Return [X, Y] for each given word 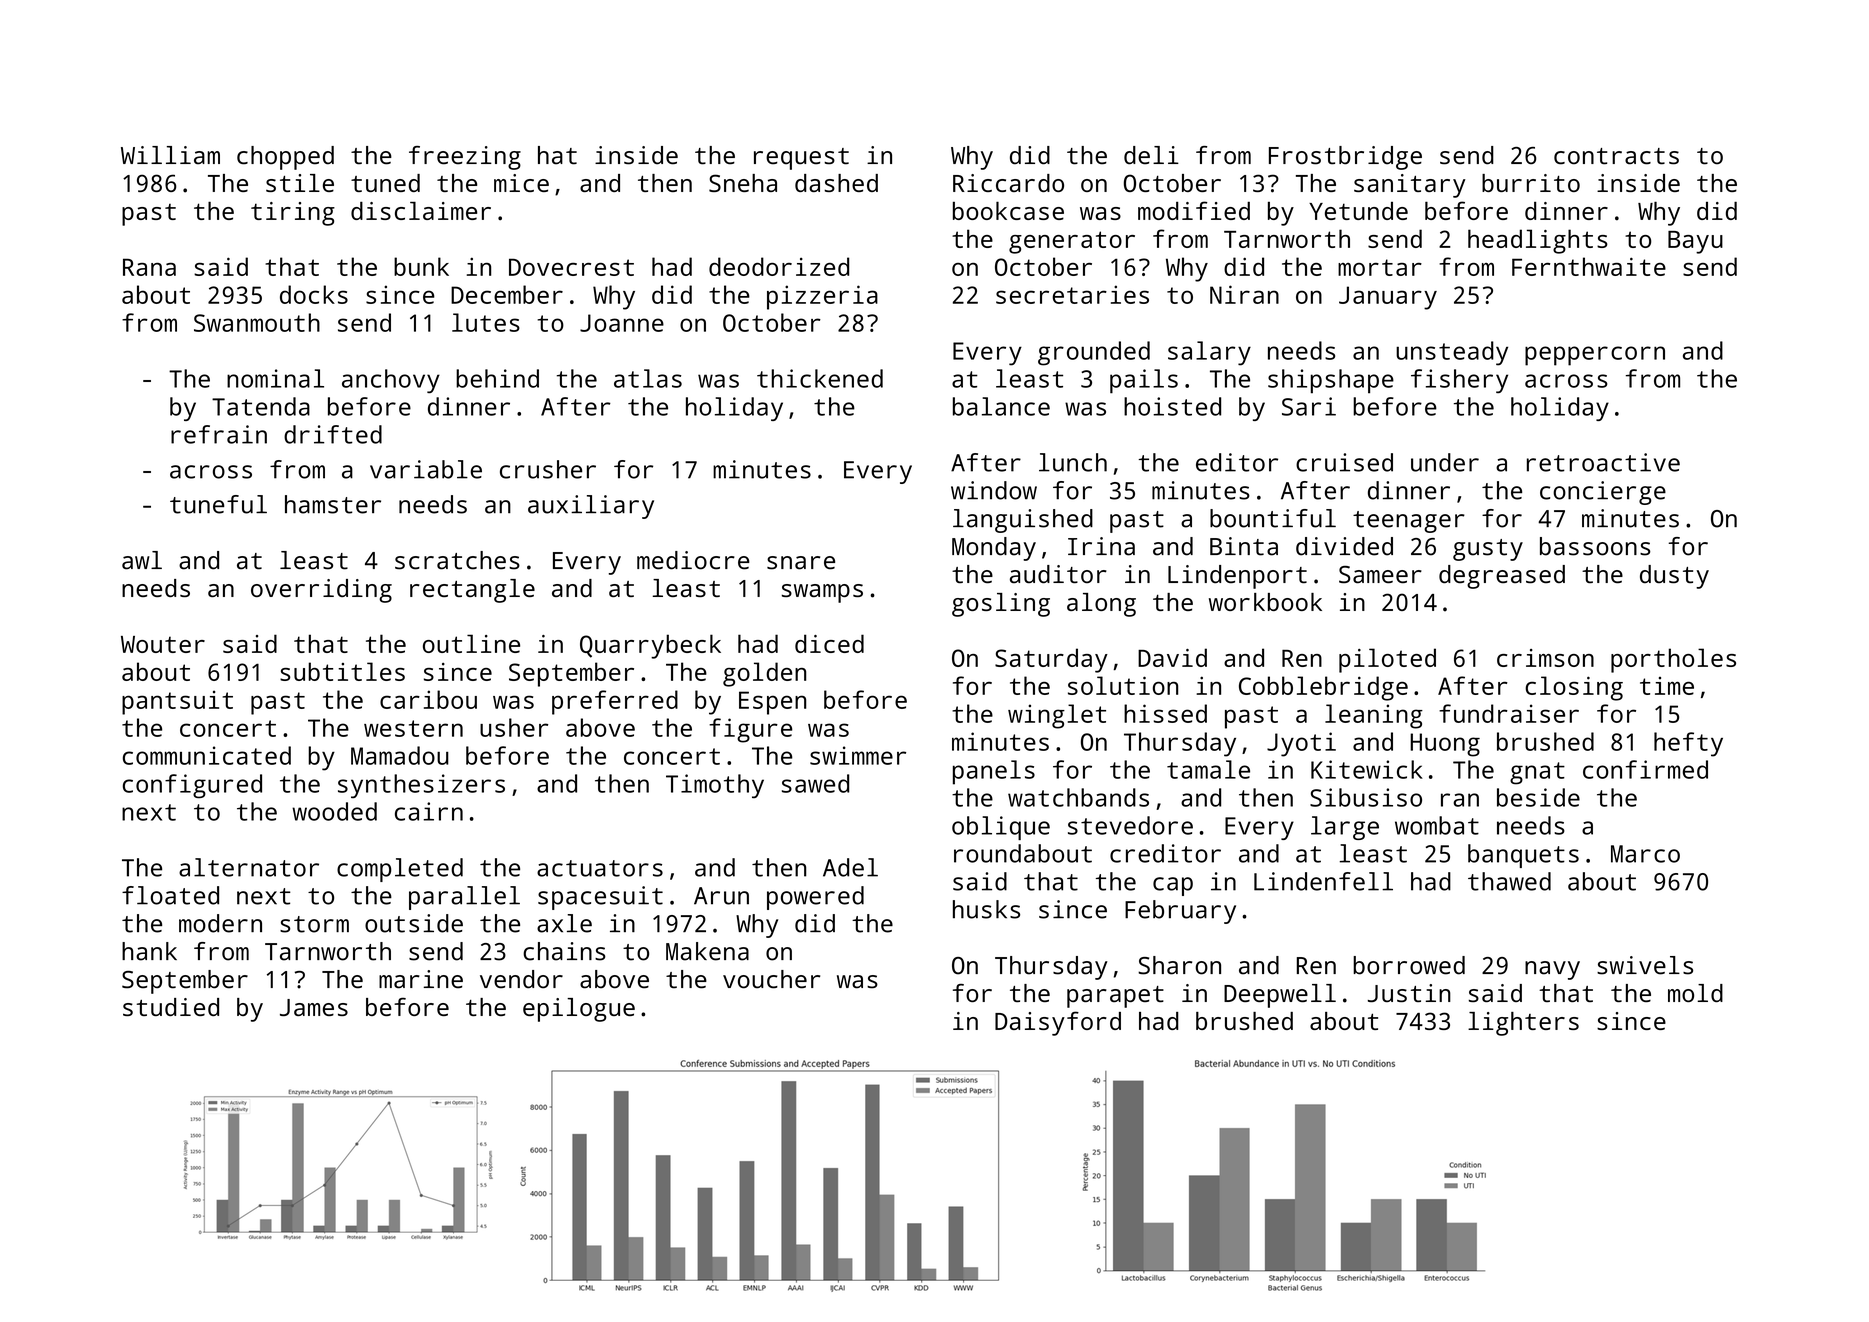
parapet [1115, 997]
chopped [285, 158]
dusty [1674, 577]
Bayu [1695, 242]
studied [171, 1007]
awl [142, 560]
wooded [334, 811]
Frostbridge [1345, 158]
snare [801, 563]
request [801, 159]
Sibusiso [1366, 797]
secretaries [1072, 294]
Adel [850, 867]
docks [314, 294]
